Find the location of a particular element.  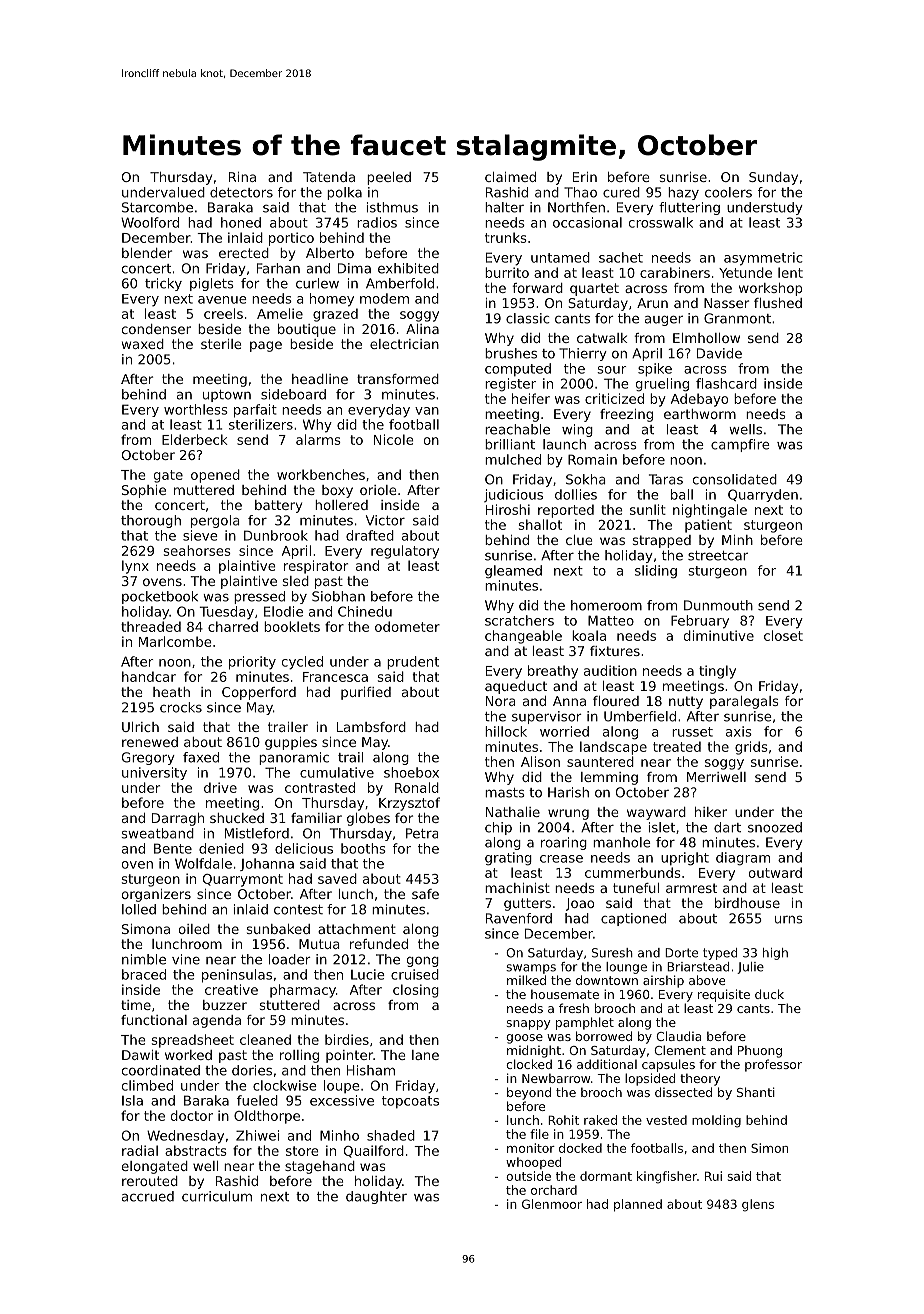

Nicole is located at coordinates (394, 439).
